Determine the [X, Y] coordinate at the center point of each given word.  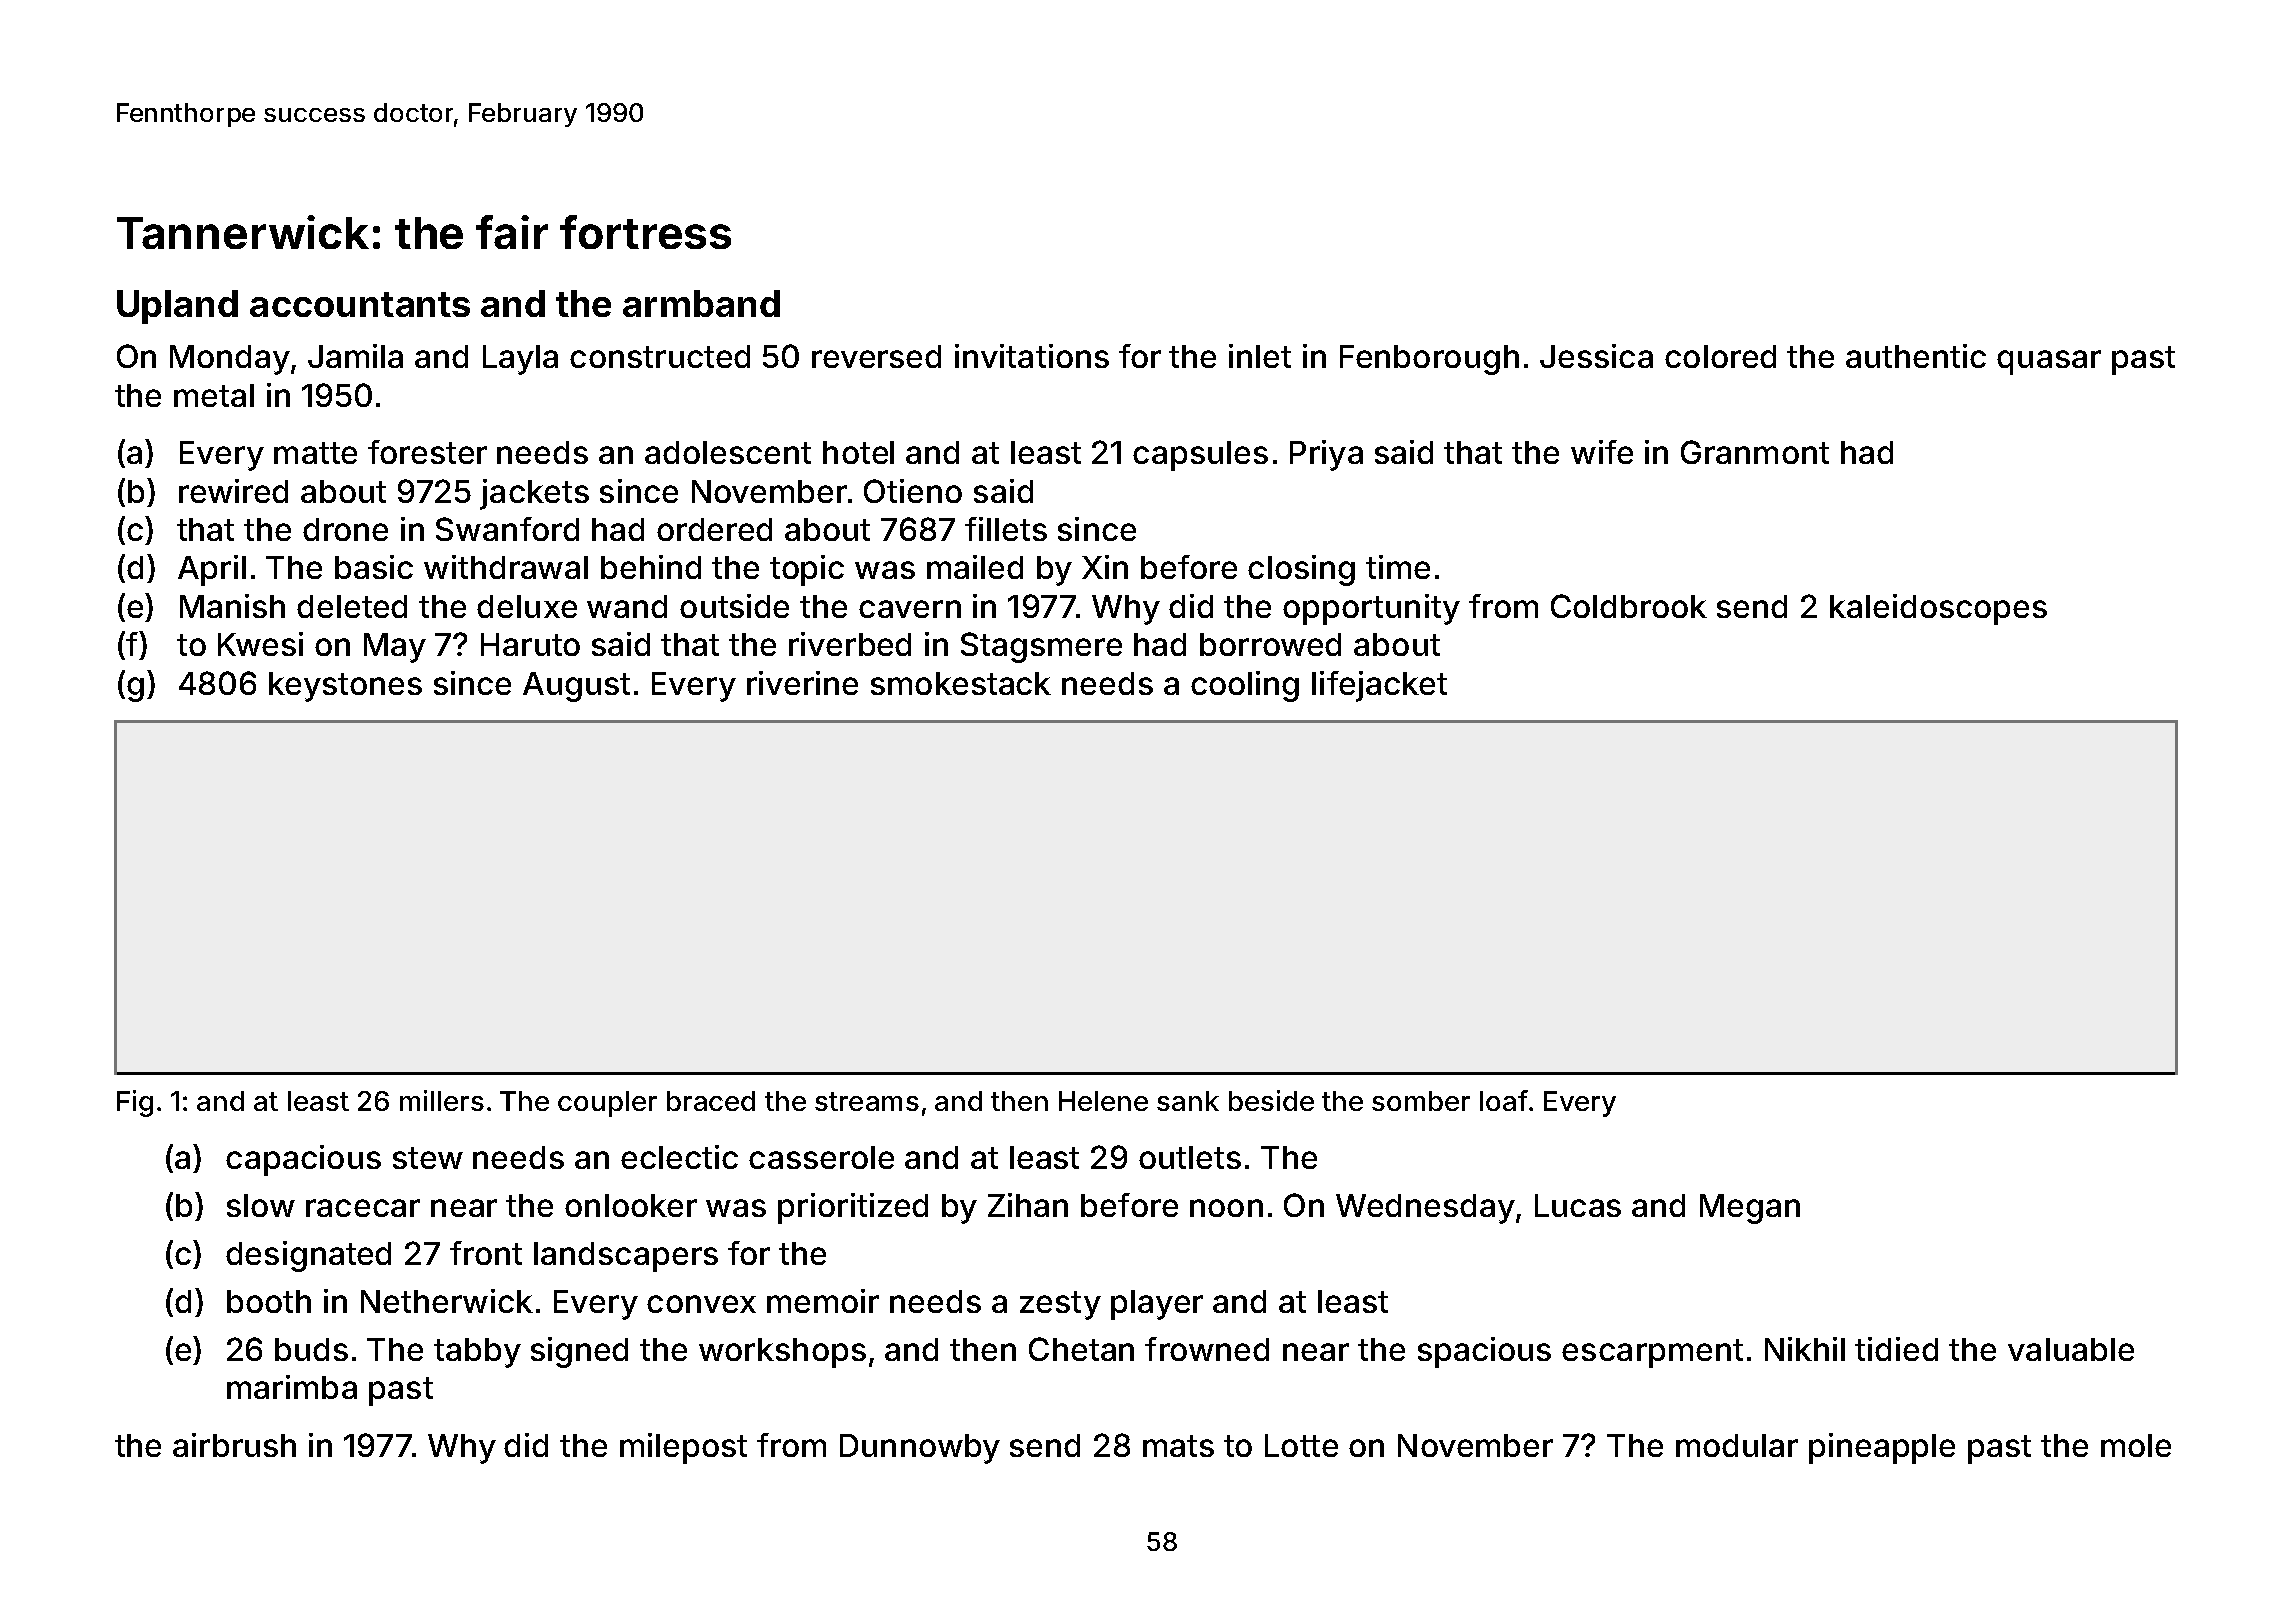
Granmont [1755, 452]
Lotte [1301, 1445]
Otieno [913, 491]
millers [442, 1100]
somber [1421, 1101]
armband [701, 303]
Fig [135, 1103]
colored [1720, 356]
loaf [1504, 1100]
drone [345, 529]
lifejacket [1379, 686]
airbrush [234, 1445]
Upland [177, 307]
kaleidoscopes [1938, 609]
